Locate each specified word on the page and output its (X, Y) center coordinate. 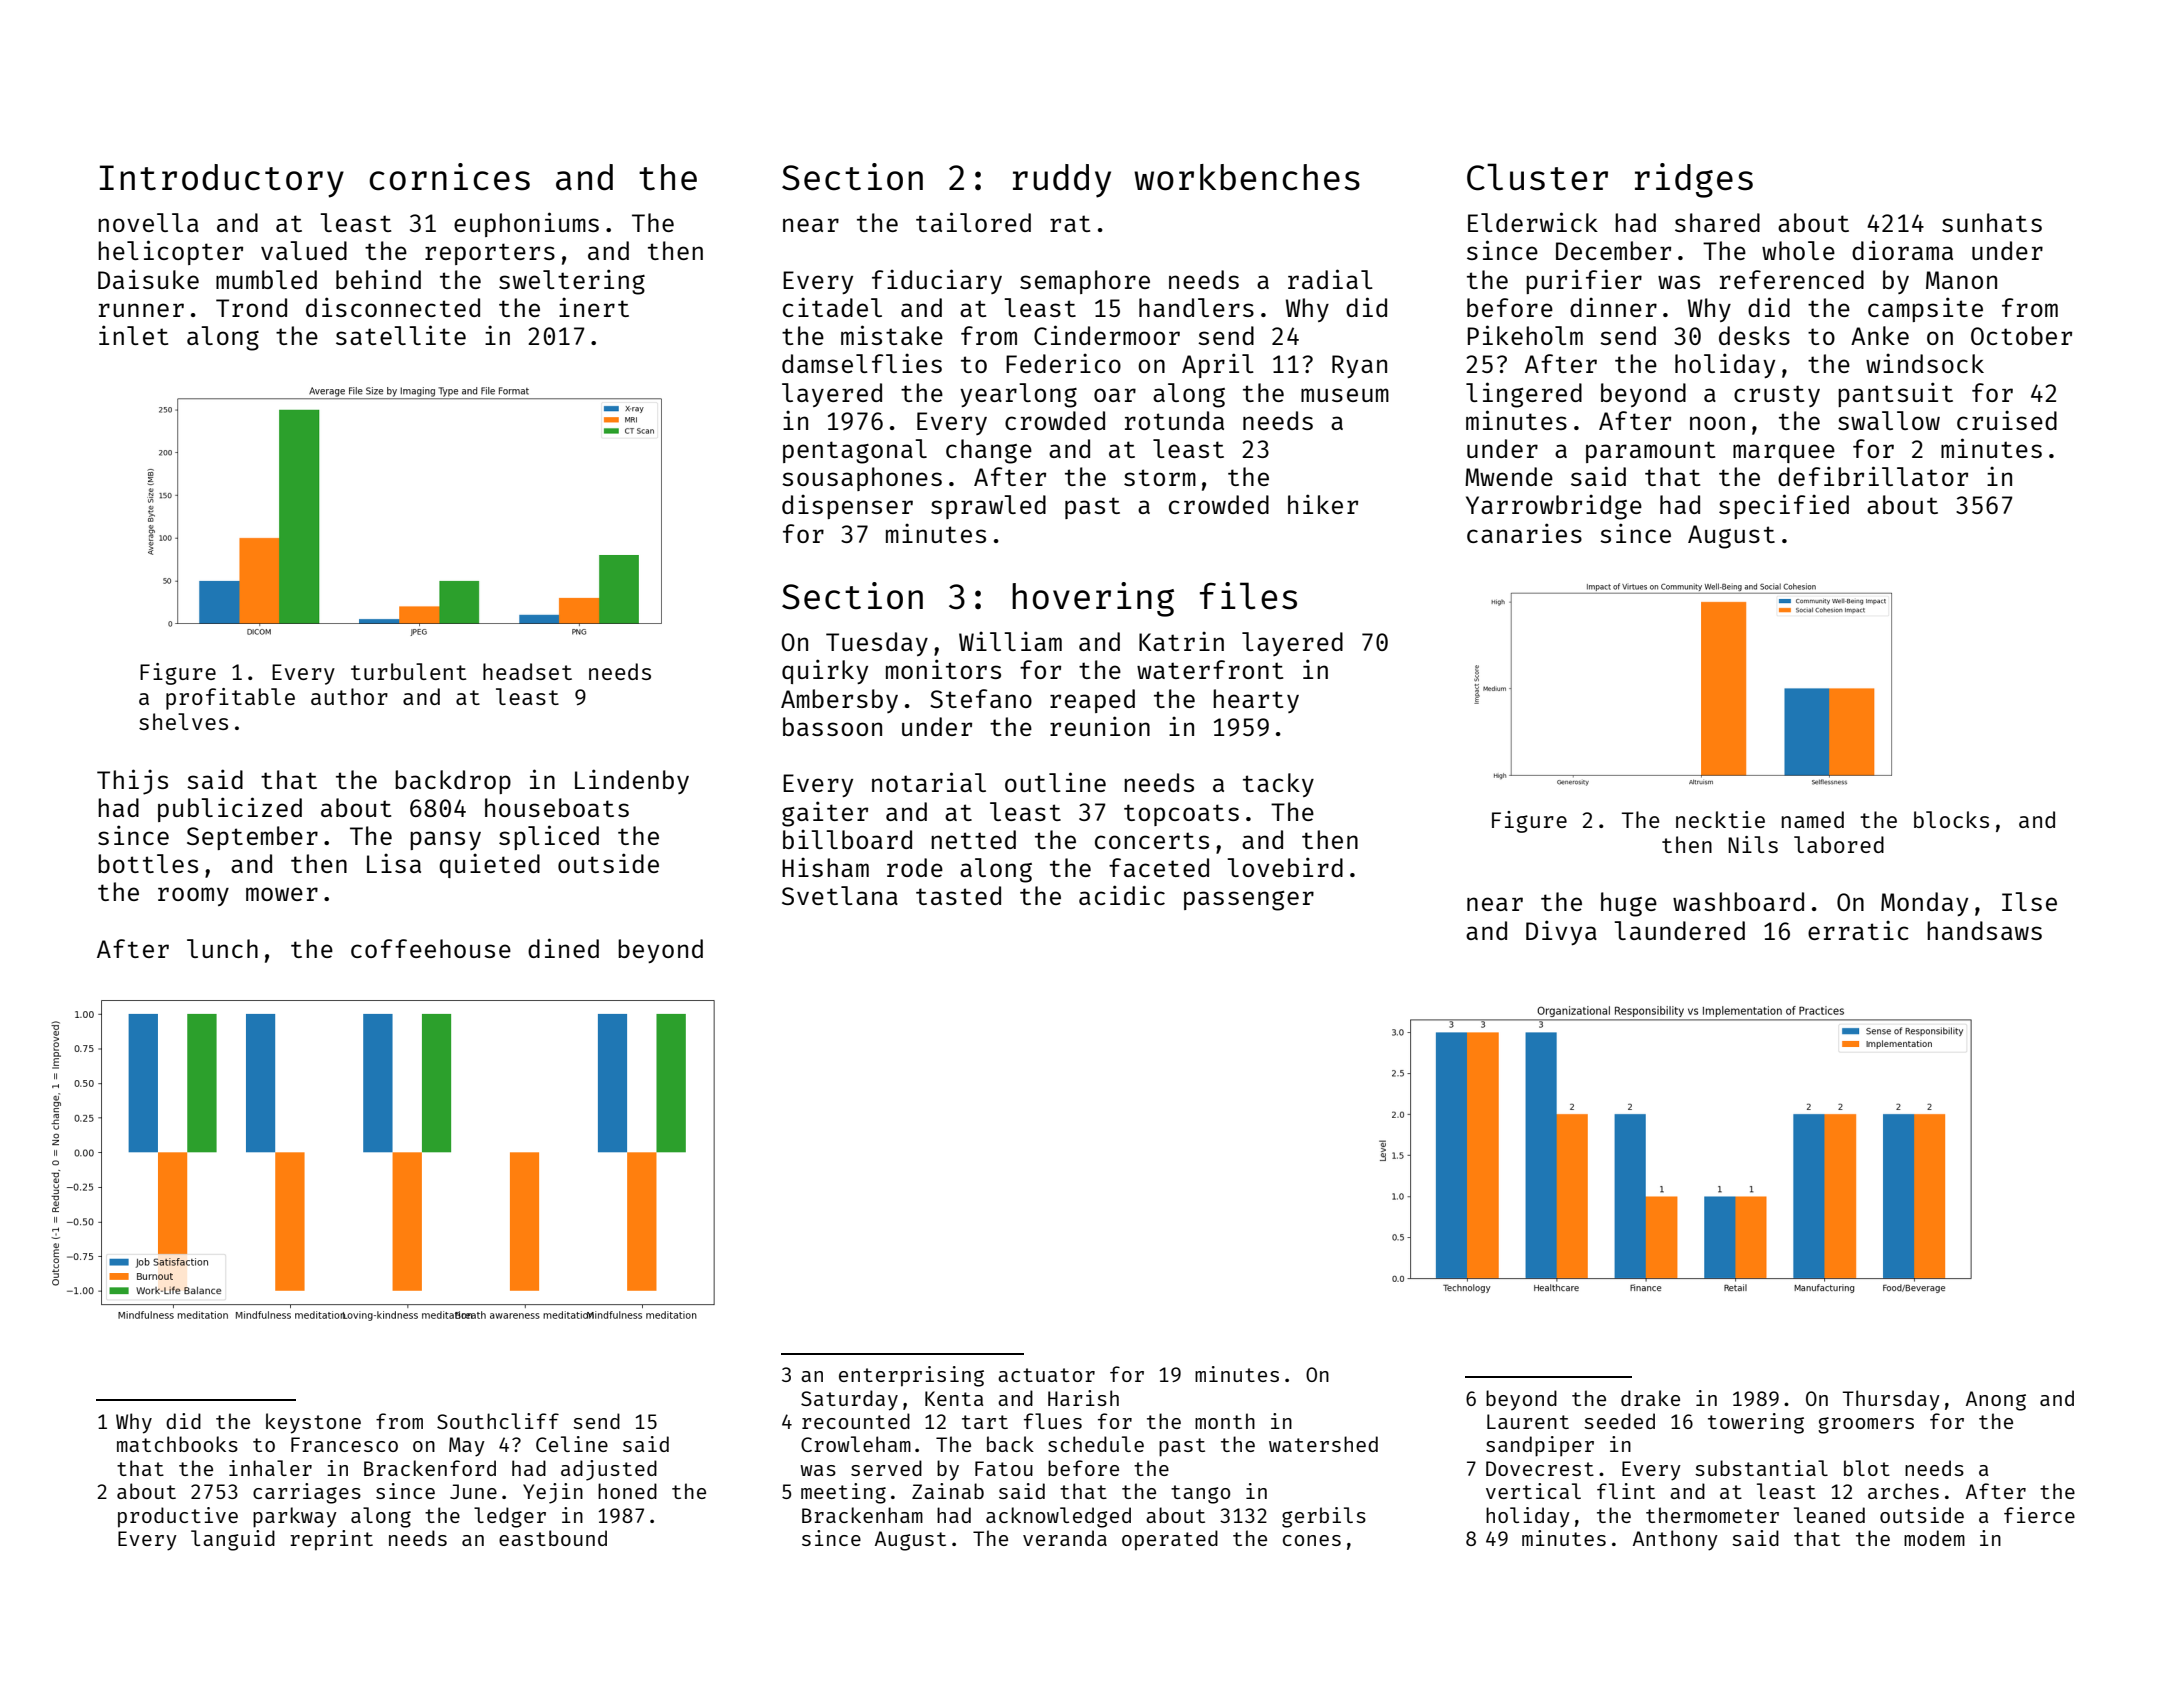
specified (1784, 506)
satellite (401, 335)
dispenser (847, 506)
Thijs (132, 782)
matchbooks (177, 1444)
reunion (1100, 726)
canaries (1524, 533)
